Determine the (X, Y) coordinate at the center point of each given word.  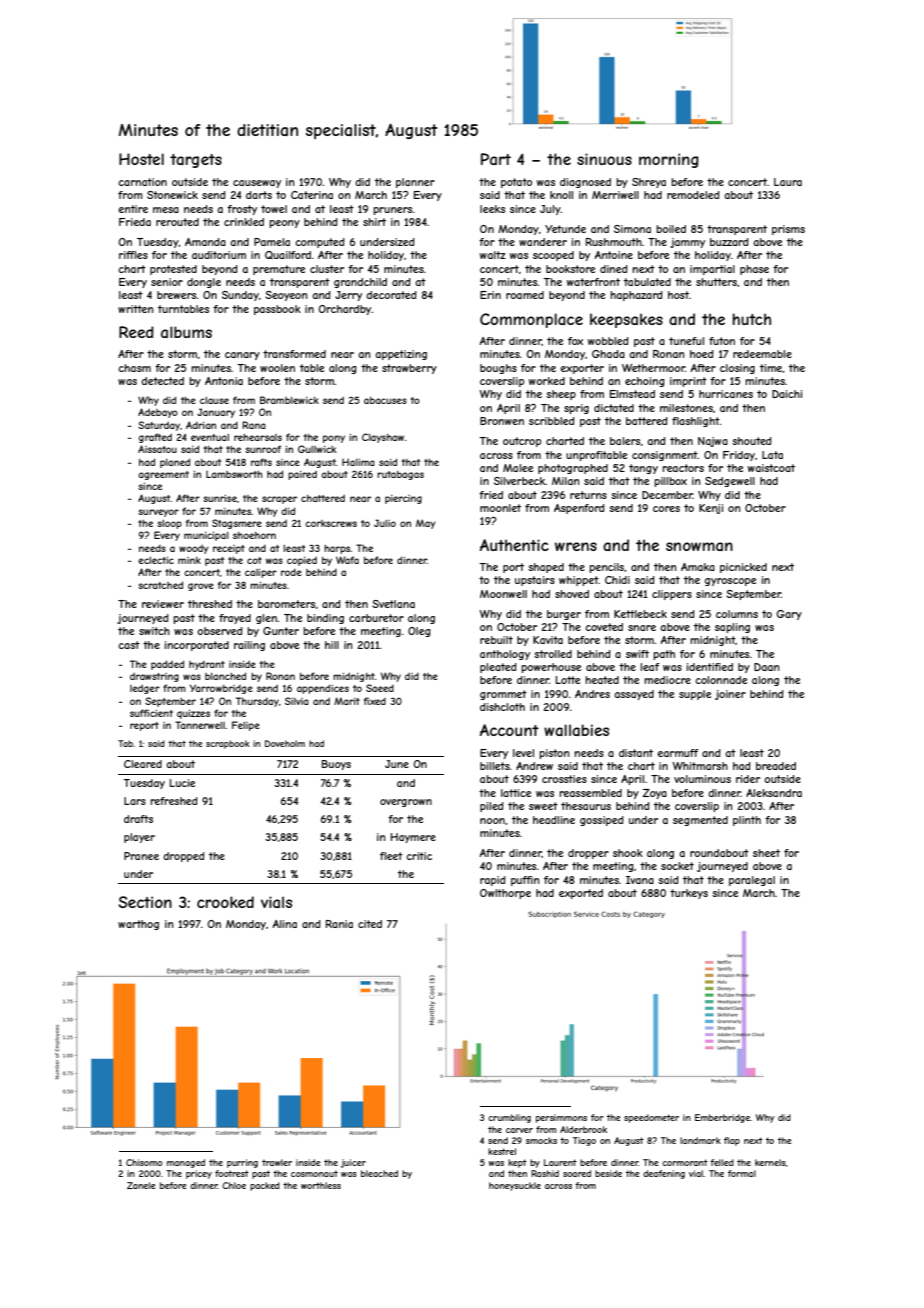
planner (415, 183)
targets (196, 161)
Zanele (141, 1185)
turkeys (689, 894)
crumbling (509, 1118)
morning (669, 160)
